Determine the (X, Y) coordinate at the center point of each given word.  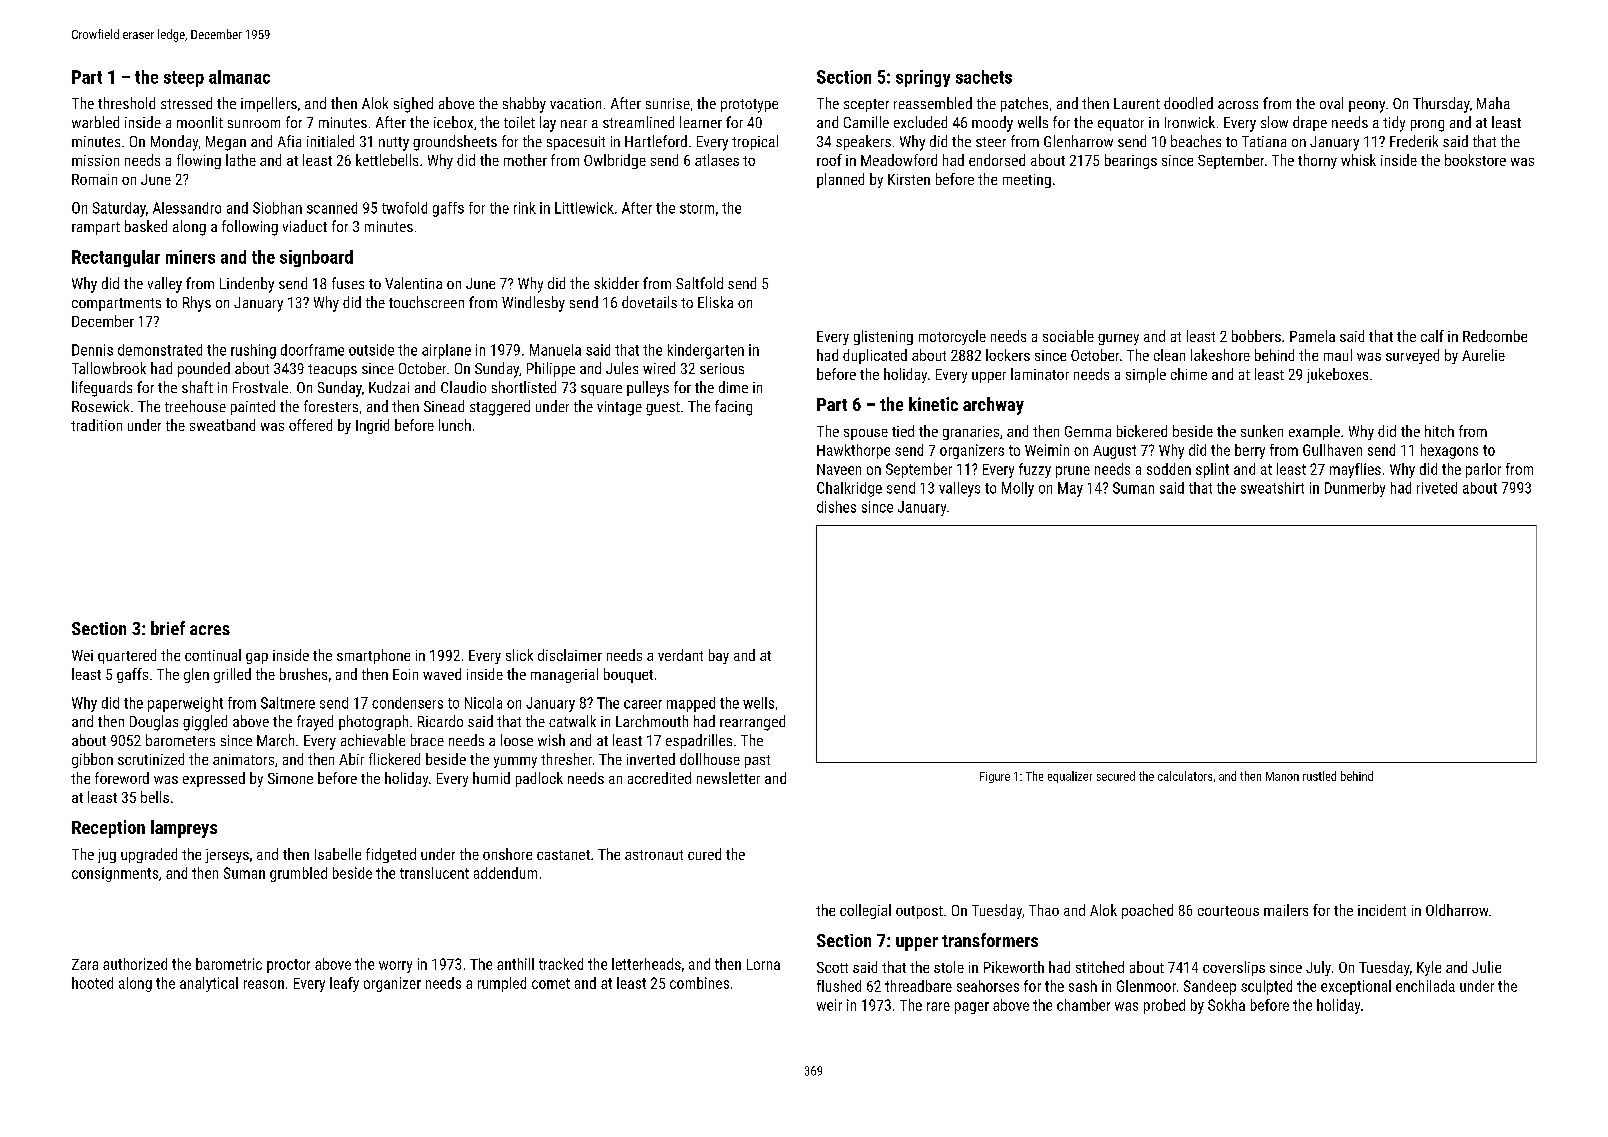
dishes (836, 507)
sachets (984, 77)
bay (719, 656)
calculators (1185, 776)
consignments (115, 874)
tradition (96, 425)
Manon (1282, 776)
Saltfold (699, 283)
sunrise (668, 103)
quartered (127, 656)
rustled (1319, 776)
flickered (394, 759)
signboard (316, 258)
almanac (239, 77)
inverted (651, 759)
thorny (1317, 161)
